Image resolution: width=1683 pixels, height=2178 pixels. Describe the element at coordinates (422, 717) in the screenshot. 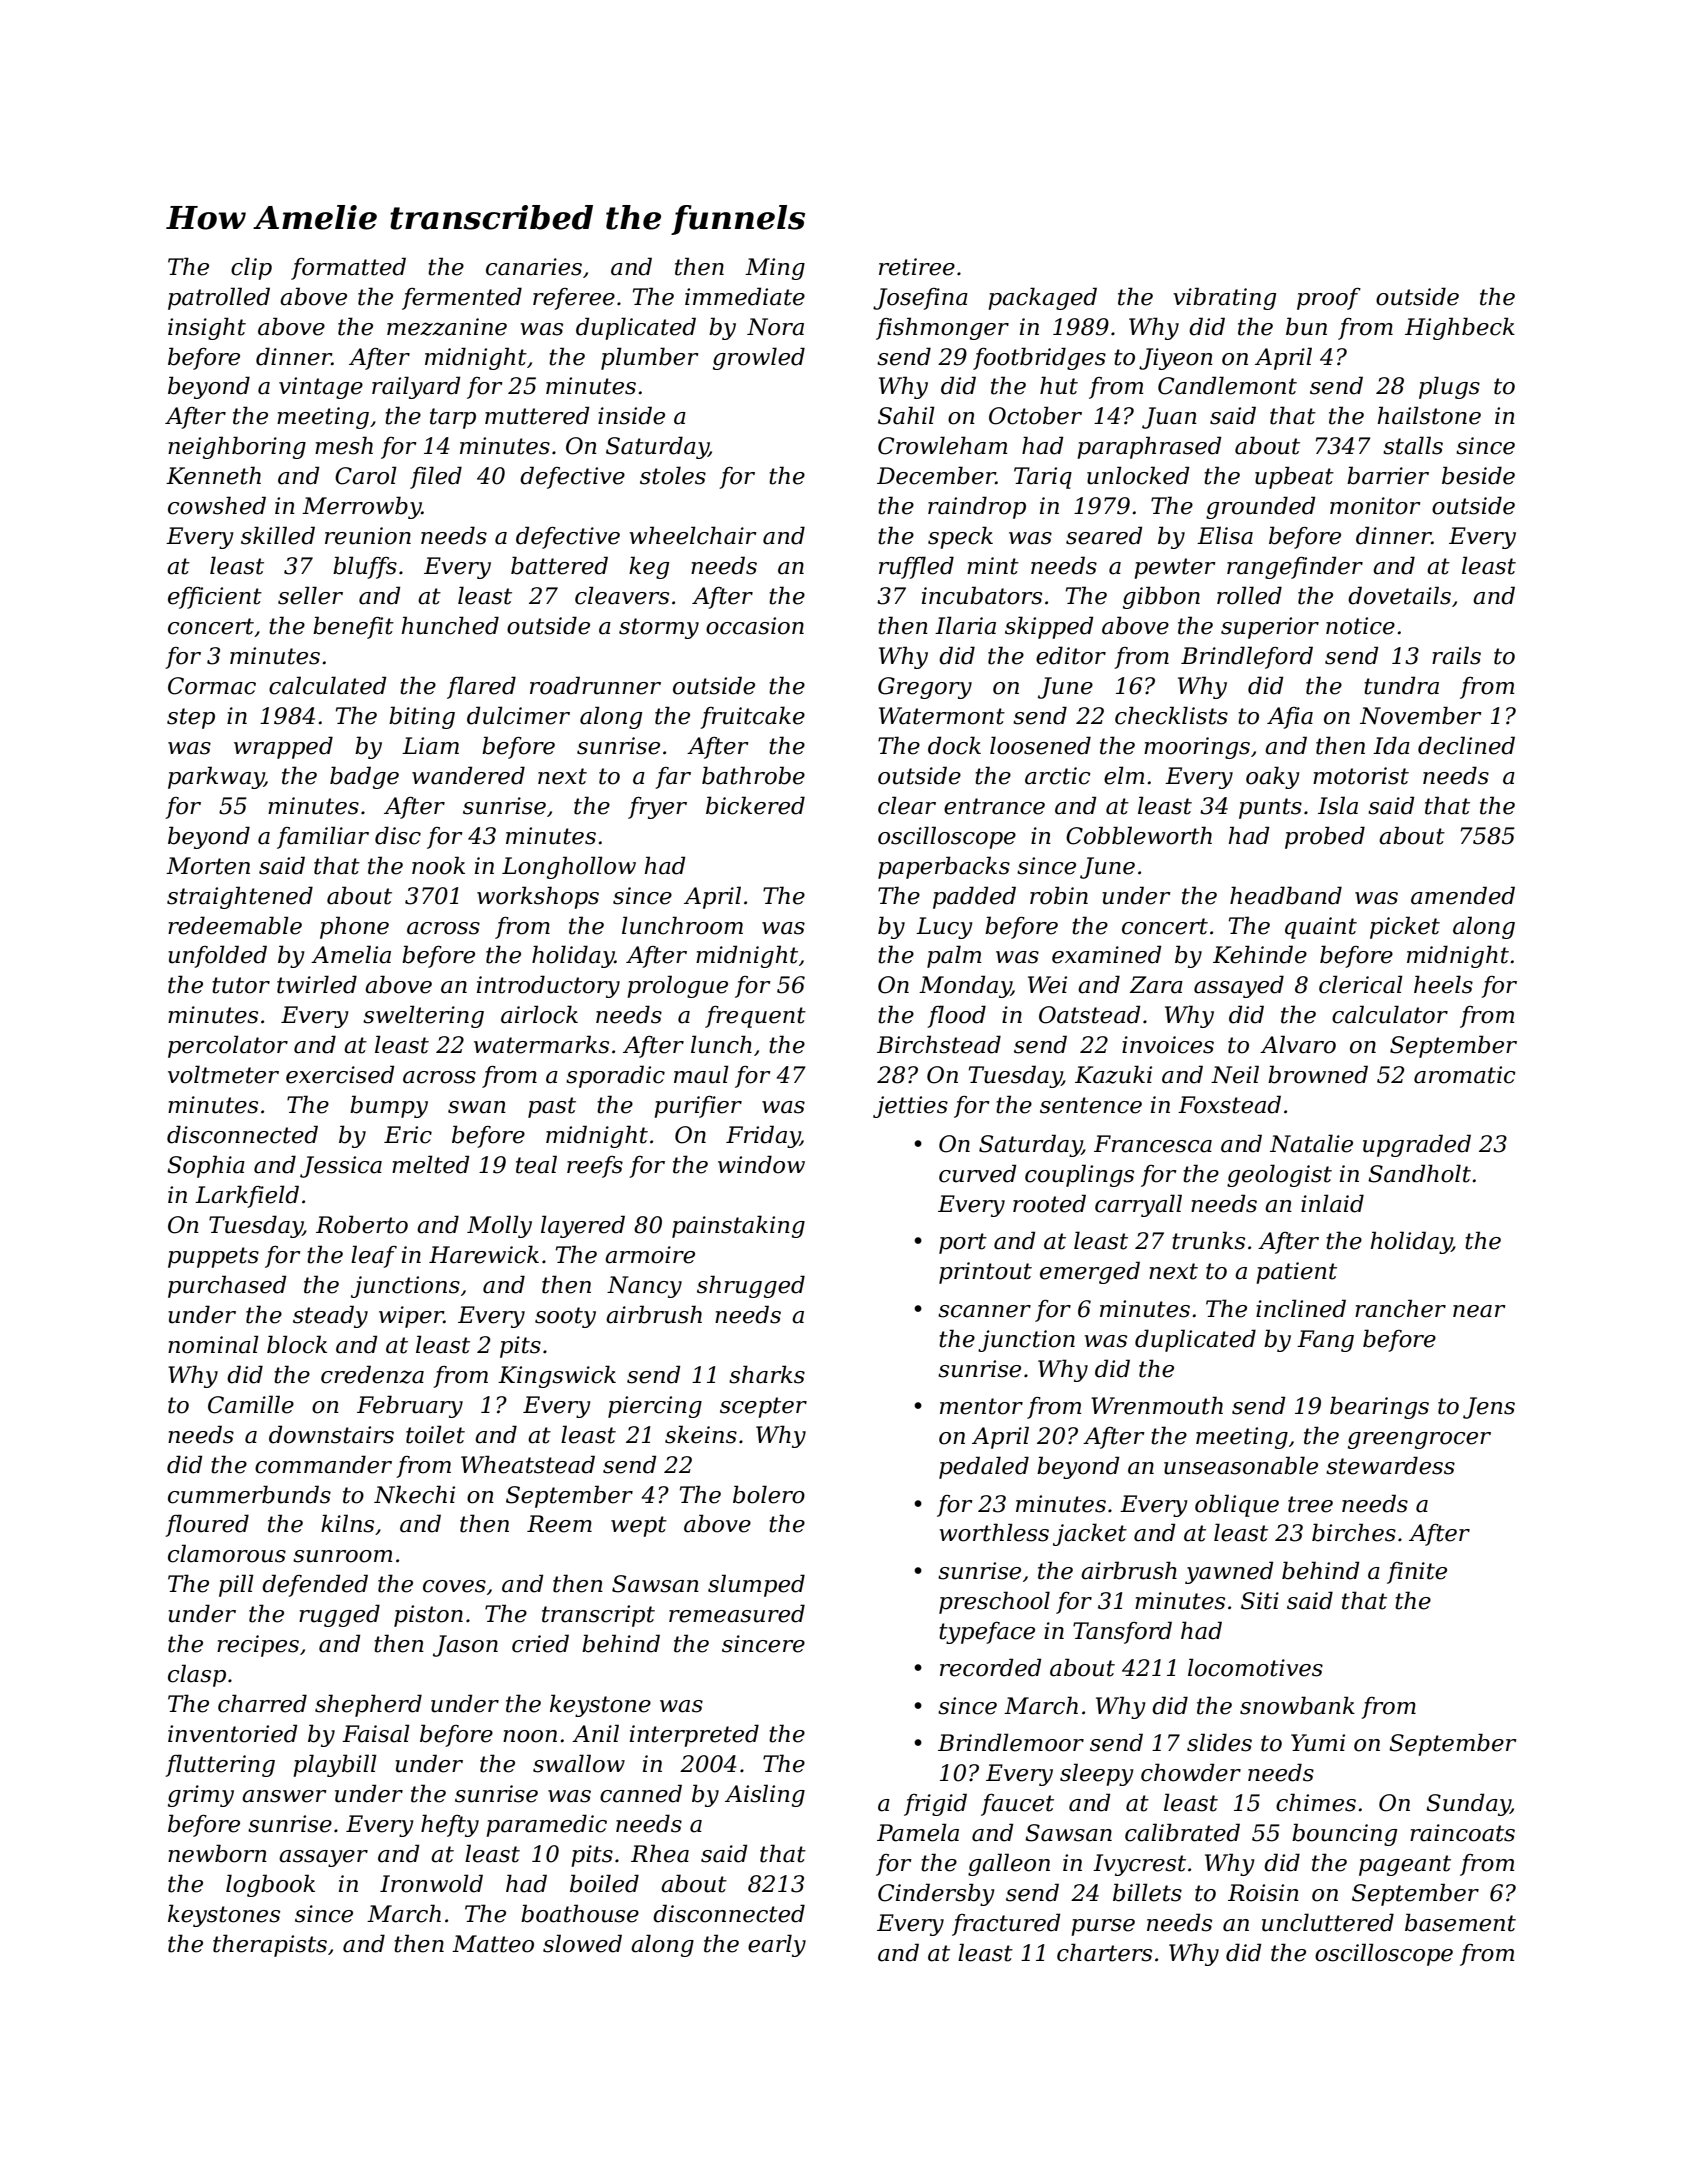

I see `biting` at that location.
